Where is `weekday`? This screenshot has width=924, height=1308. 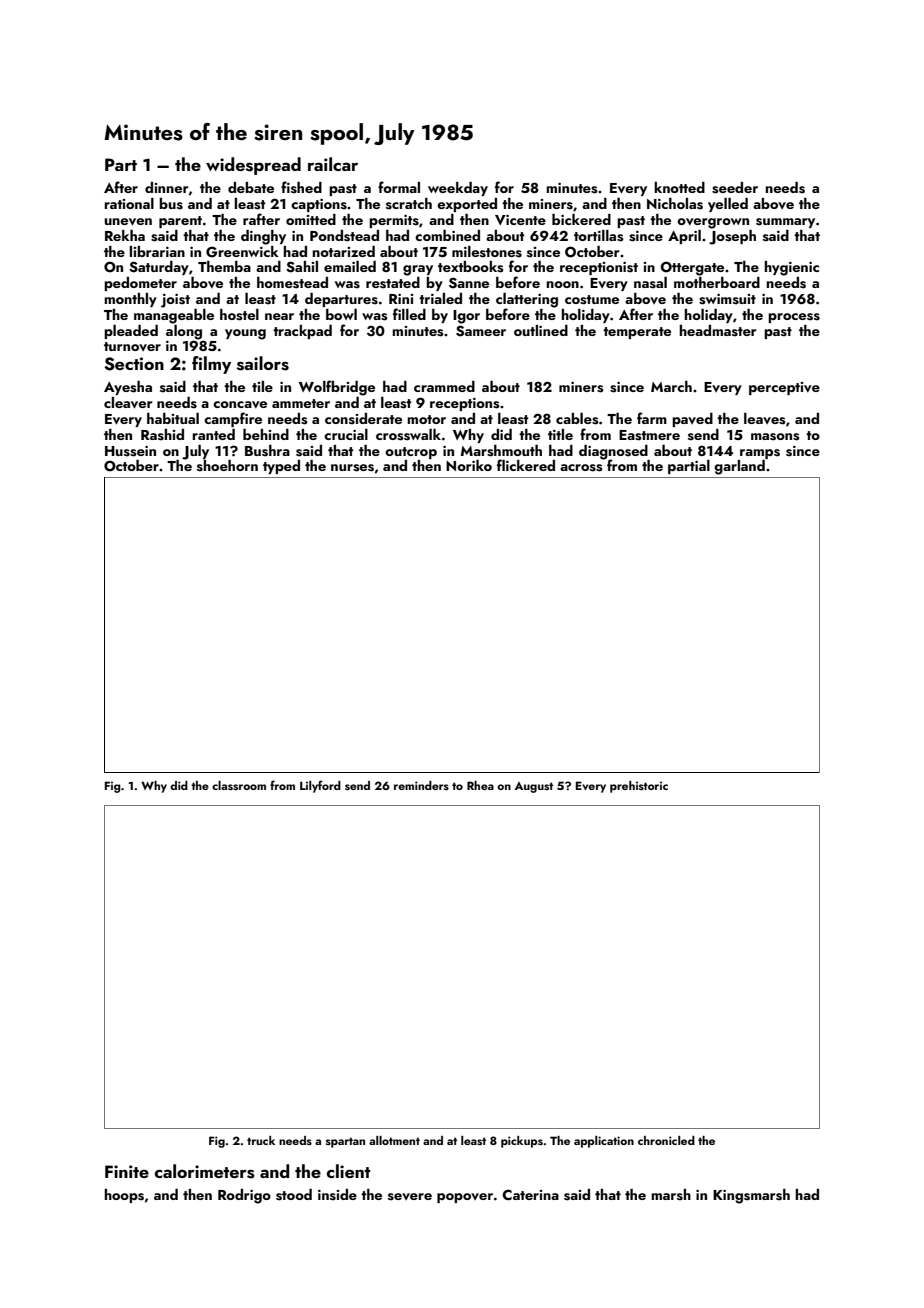
weekday is located at coordinates (458, 189).
